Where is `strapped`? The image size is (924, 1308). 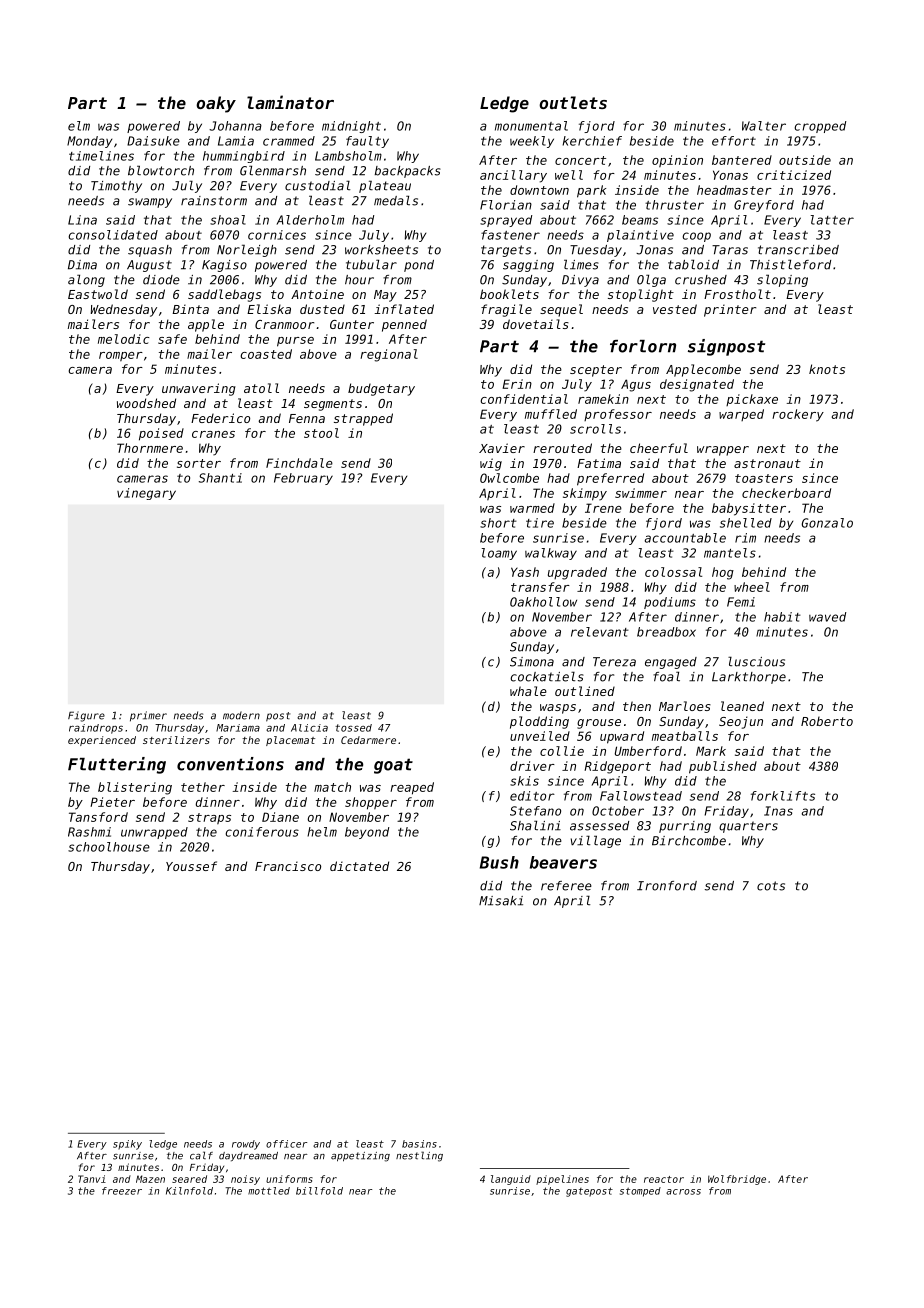
strapped is located at coordinates (363, 419).
